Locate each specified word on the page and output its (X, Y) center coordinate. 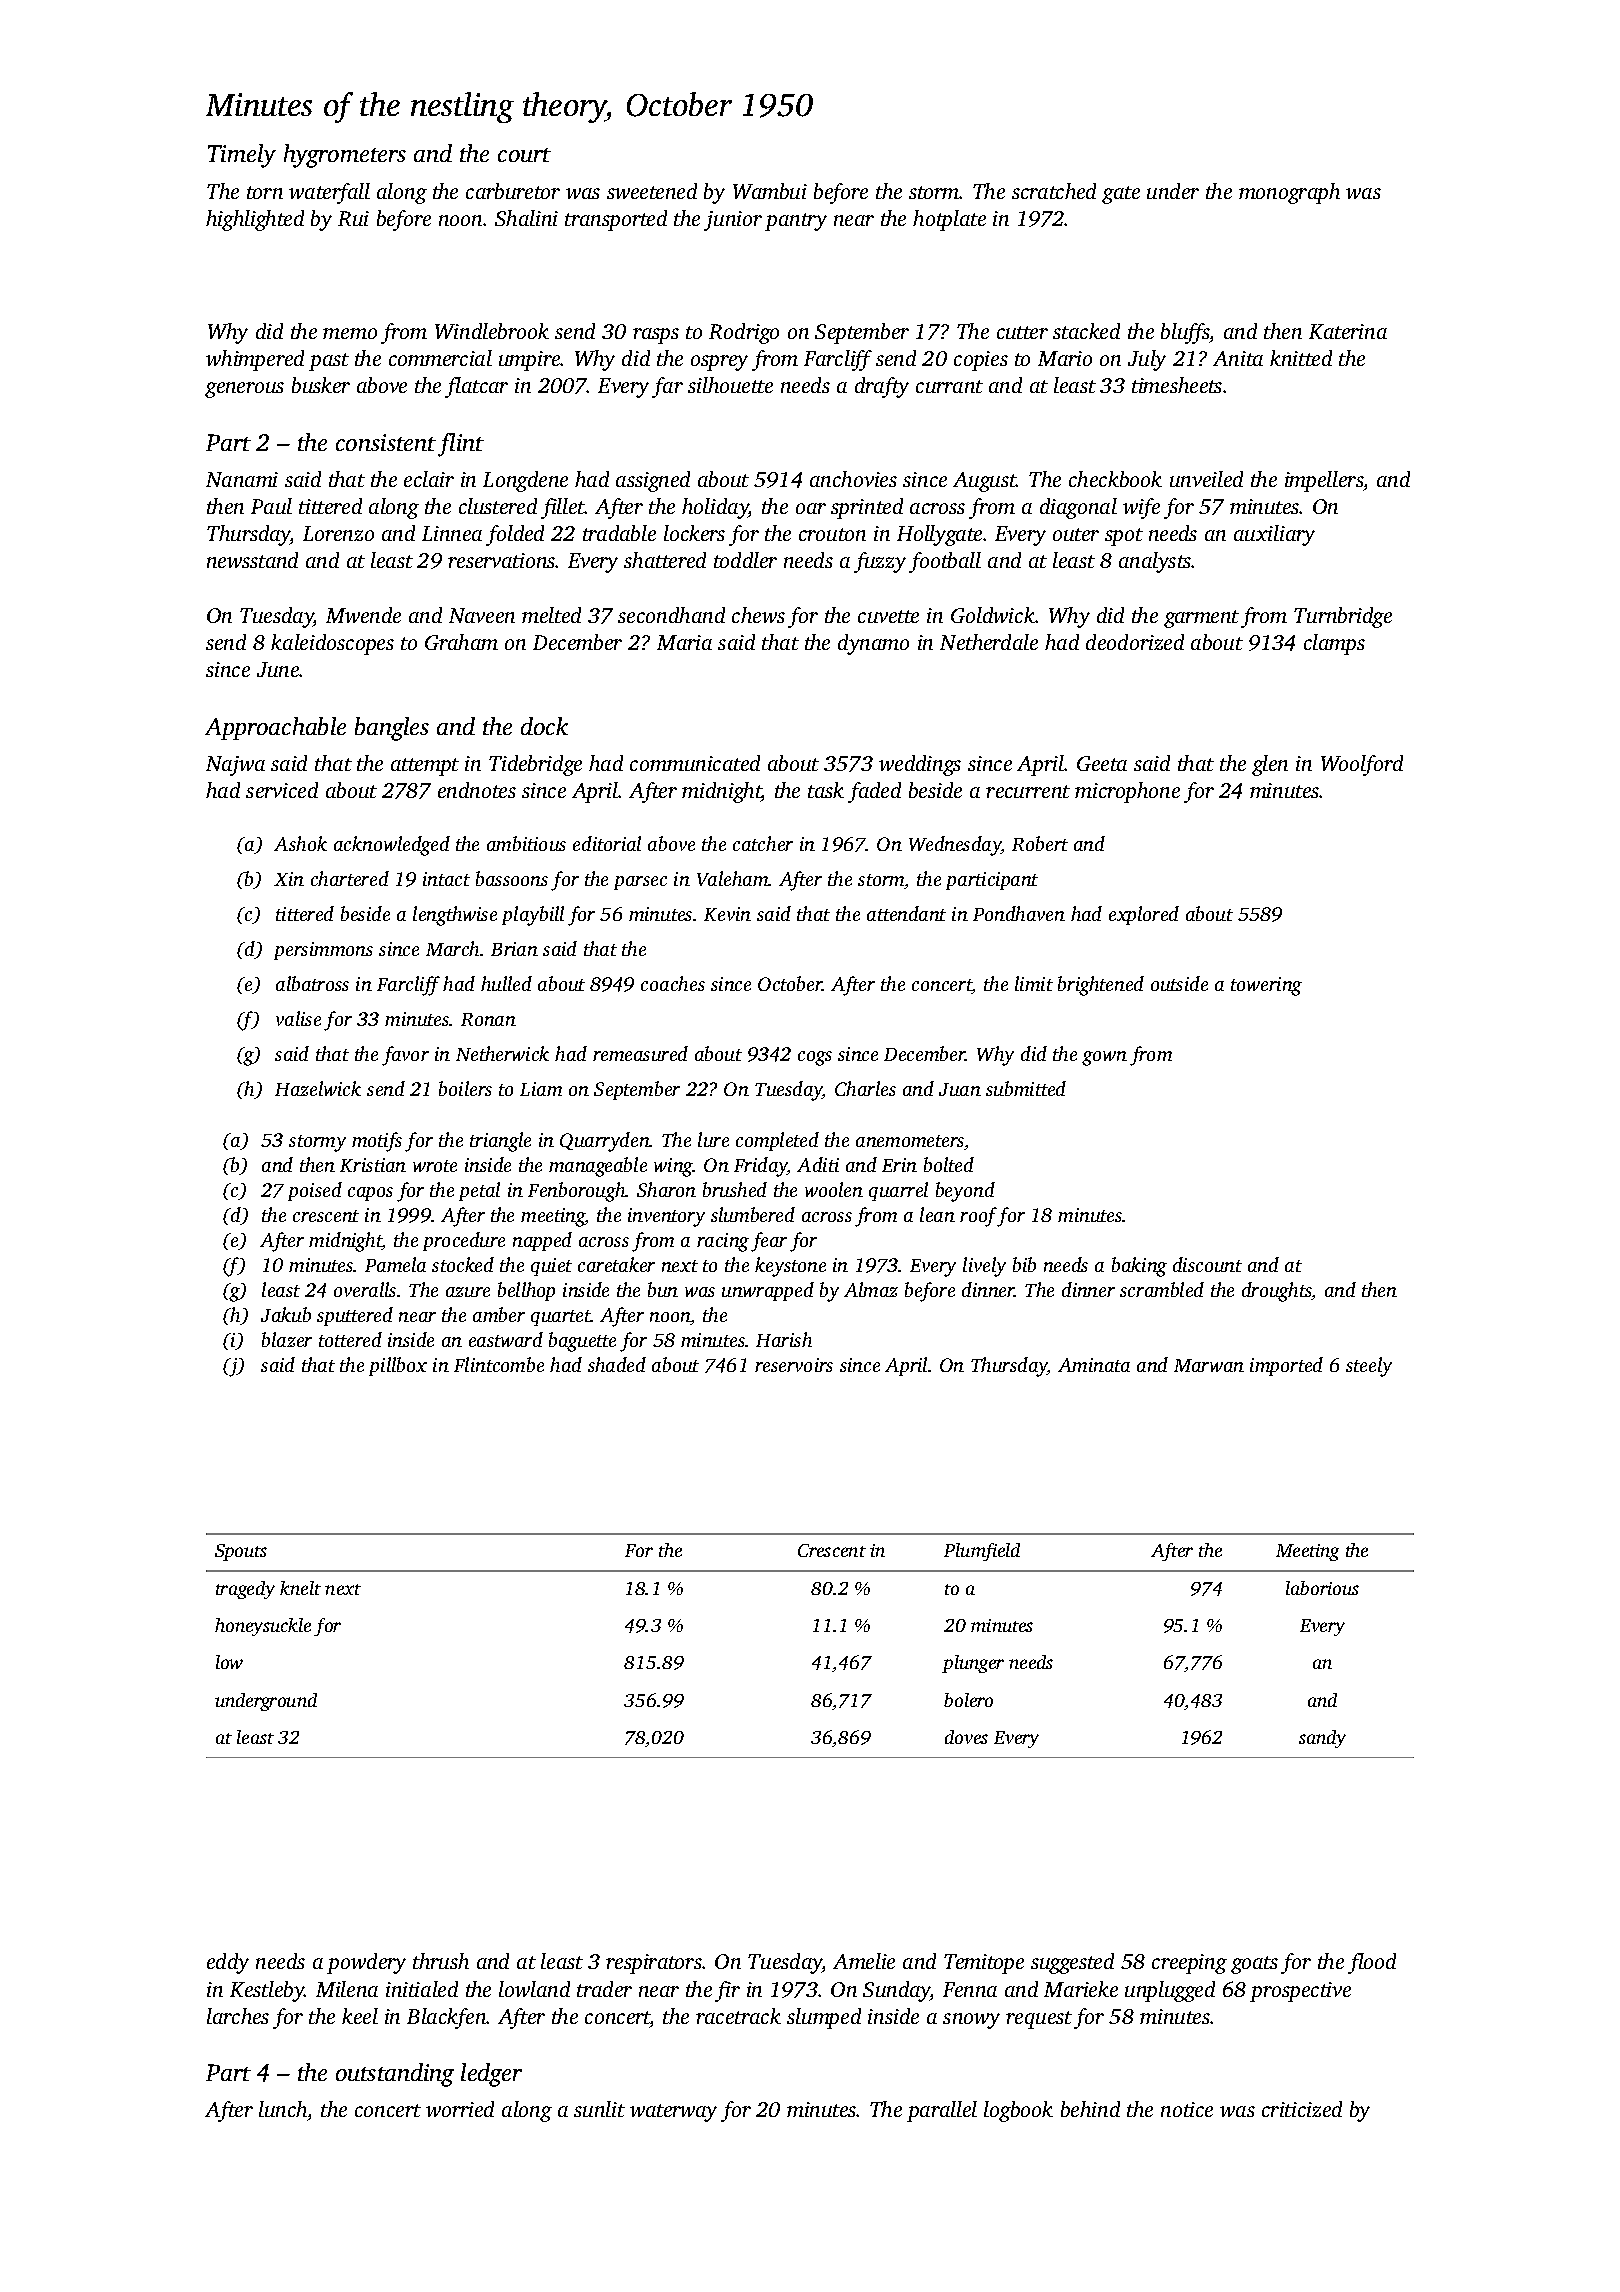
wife (1141, 508)
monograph (1289, 193)
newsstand (252, 560)
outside (1179, 983)
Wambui (770, 191)
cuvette (888, 616)
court (524, 155)
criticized (1302, 2109)
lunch (283, 2111)
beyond (965, 1192)
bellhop (526, 1291)
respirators (654, 1964)
